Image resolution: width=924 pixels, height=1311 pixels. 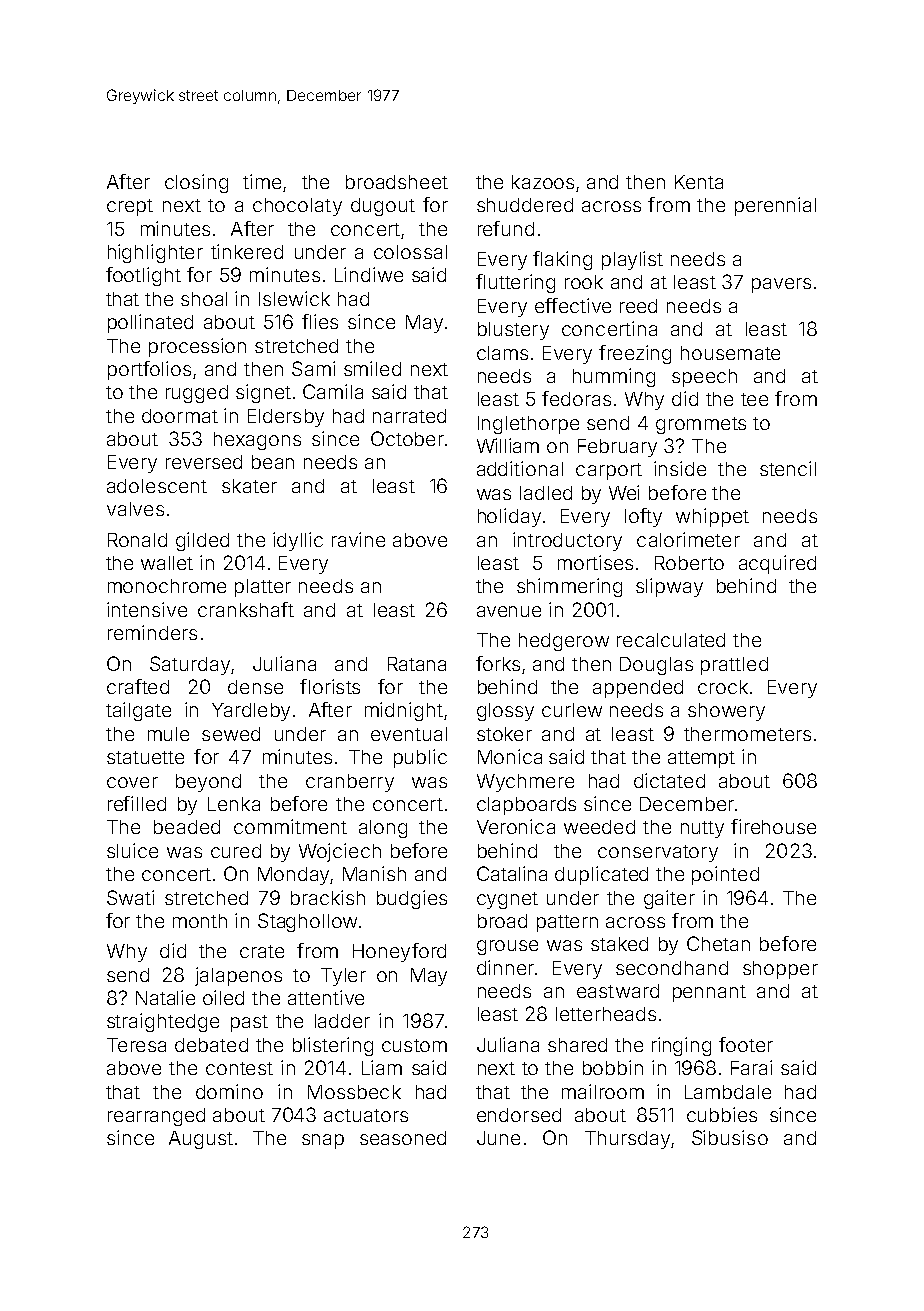 What do you see at coordinates (202, 541) in the screenshot?
I see `gilded` at bounding box center [202, 541].
